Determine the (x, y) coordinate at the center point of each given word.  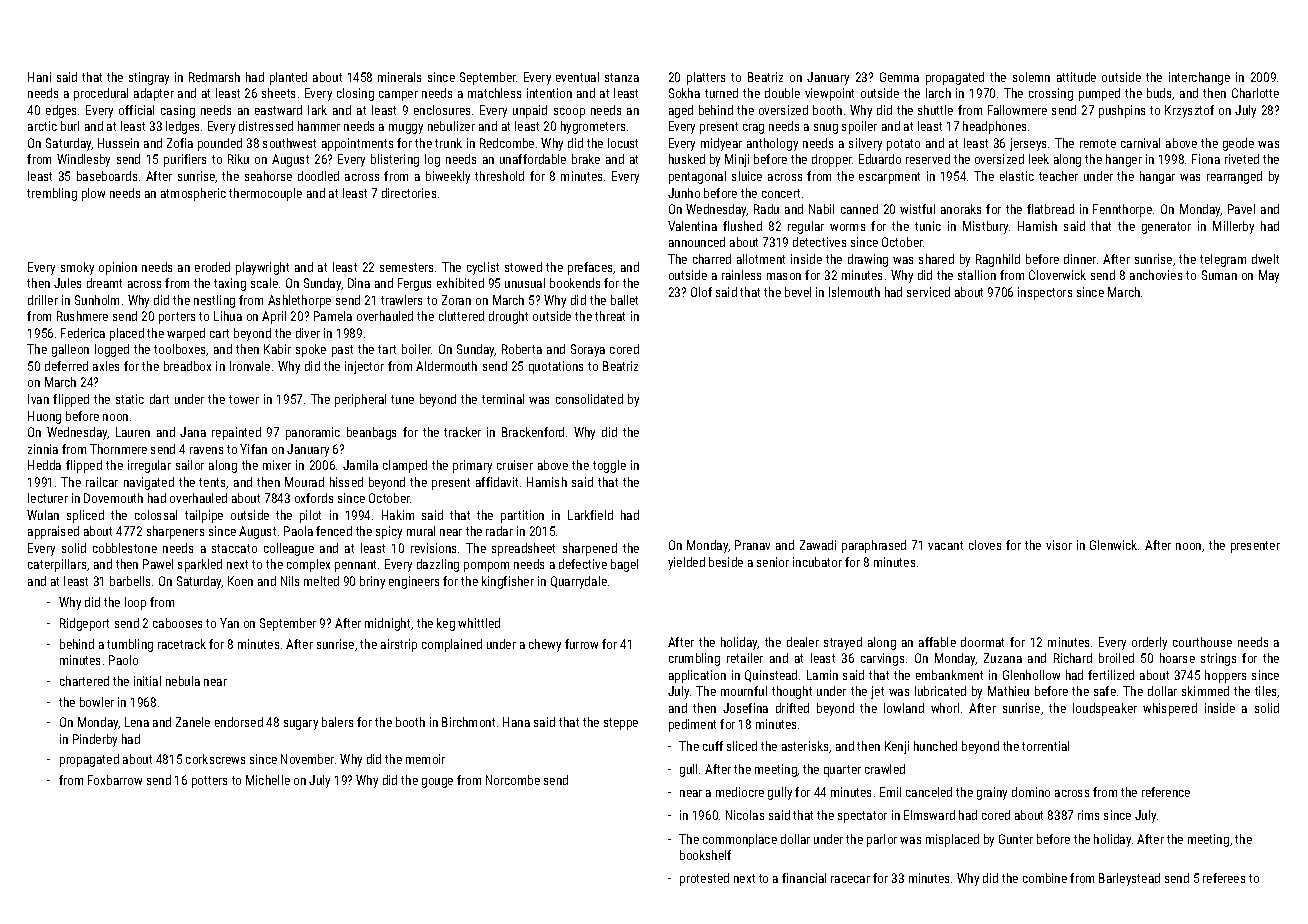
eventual (577, 77)
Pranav (752, 545)
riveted (1242, 159)
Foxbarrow (115, 780)
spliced (85, 516)
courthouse (1202, 642)
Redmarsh (214, 77)
